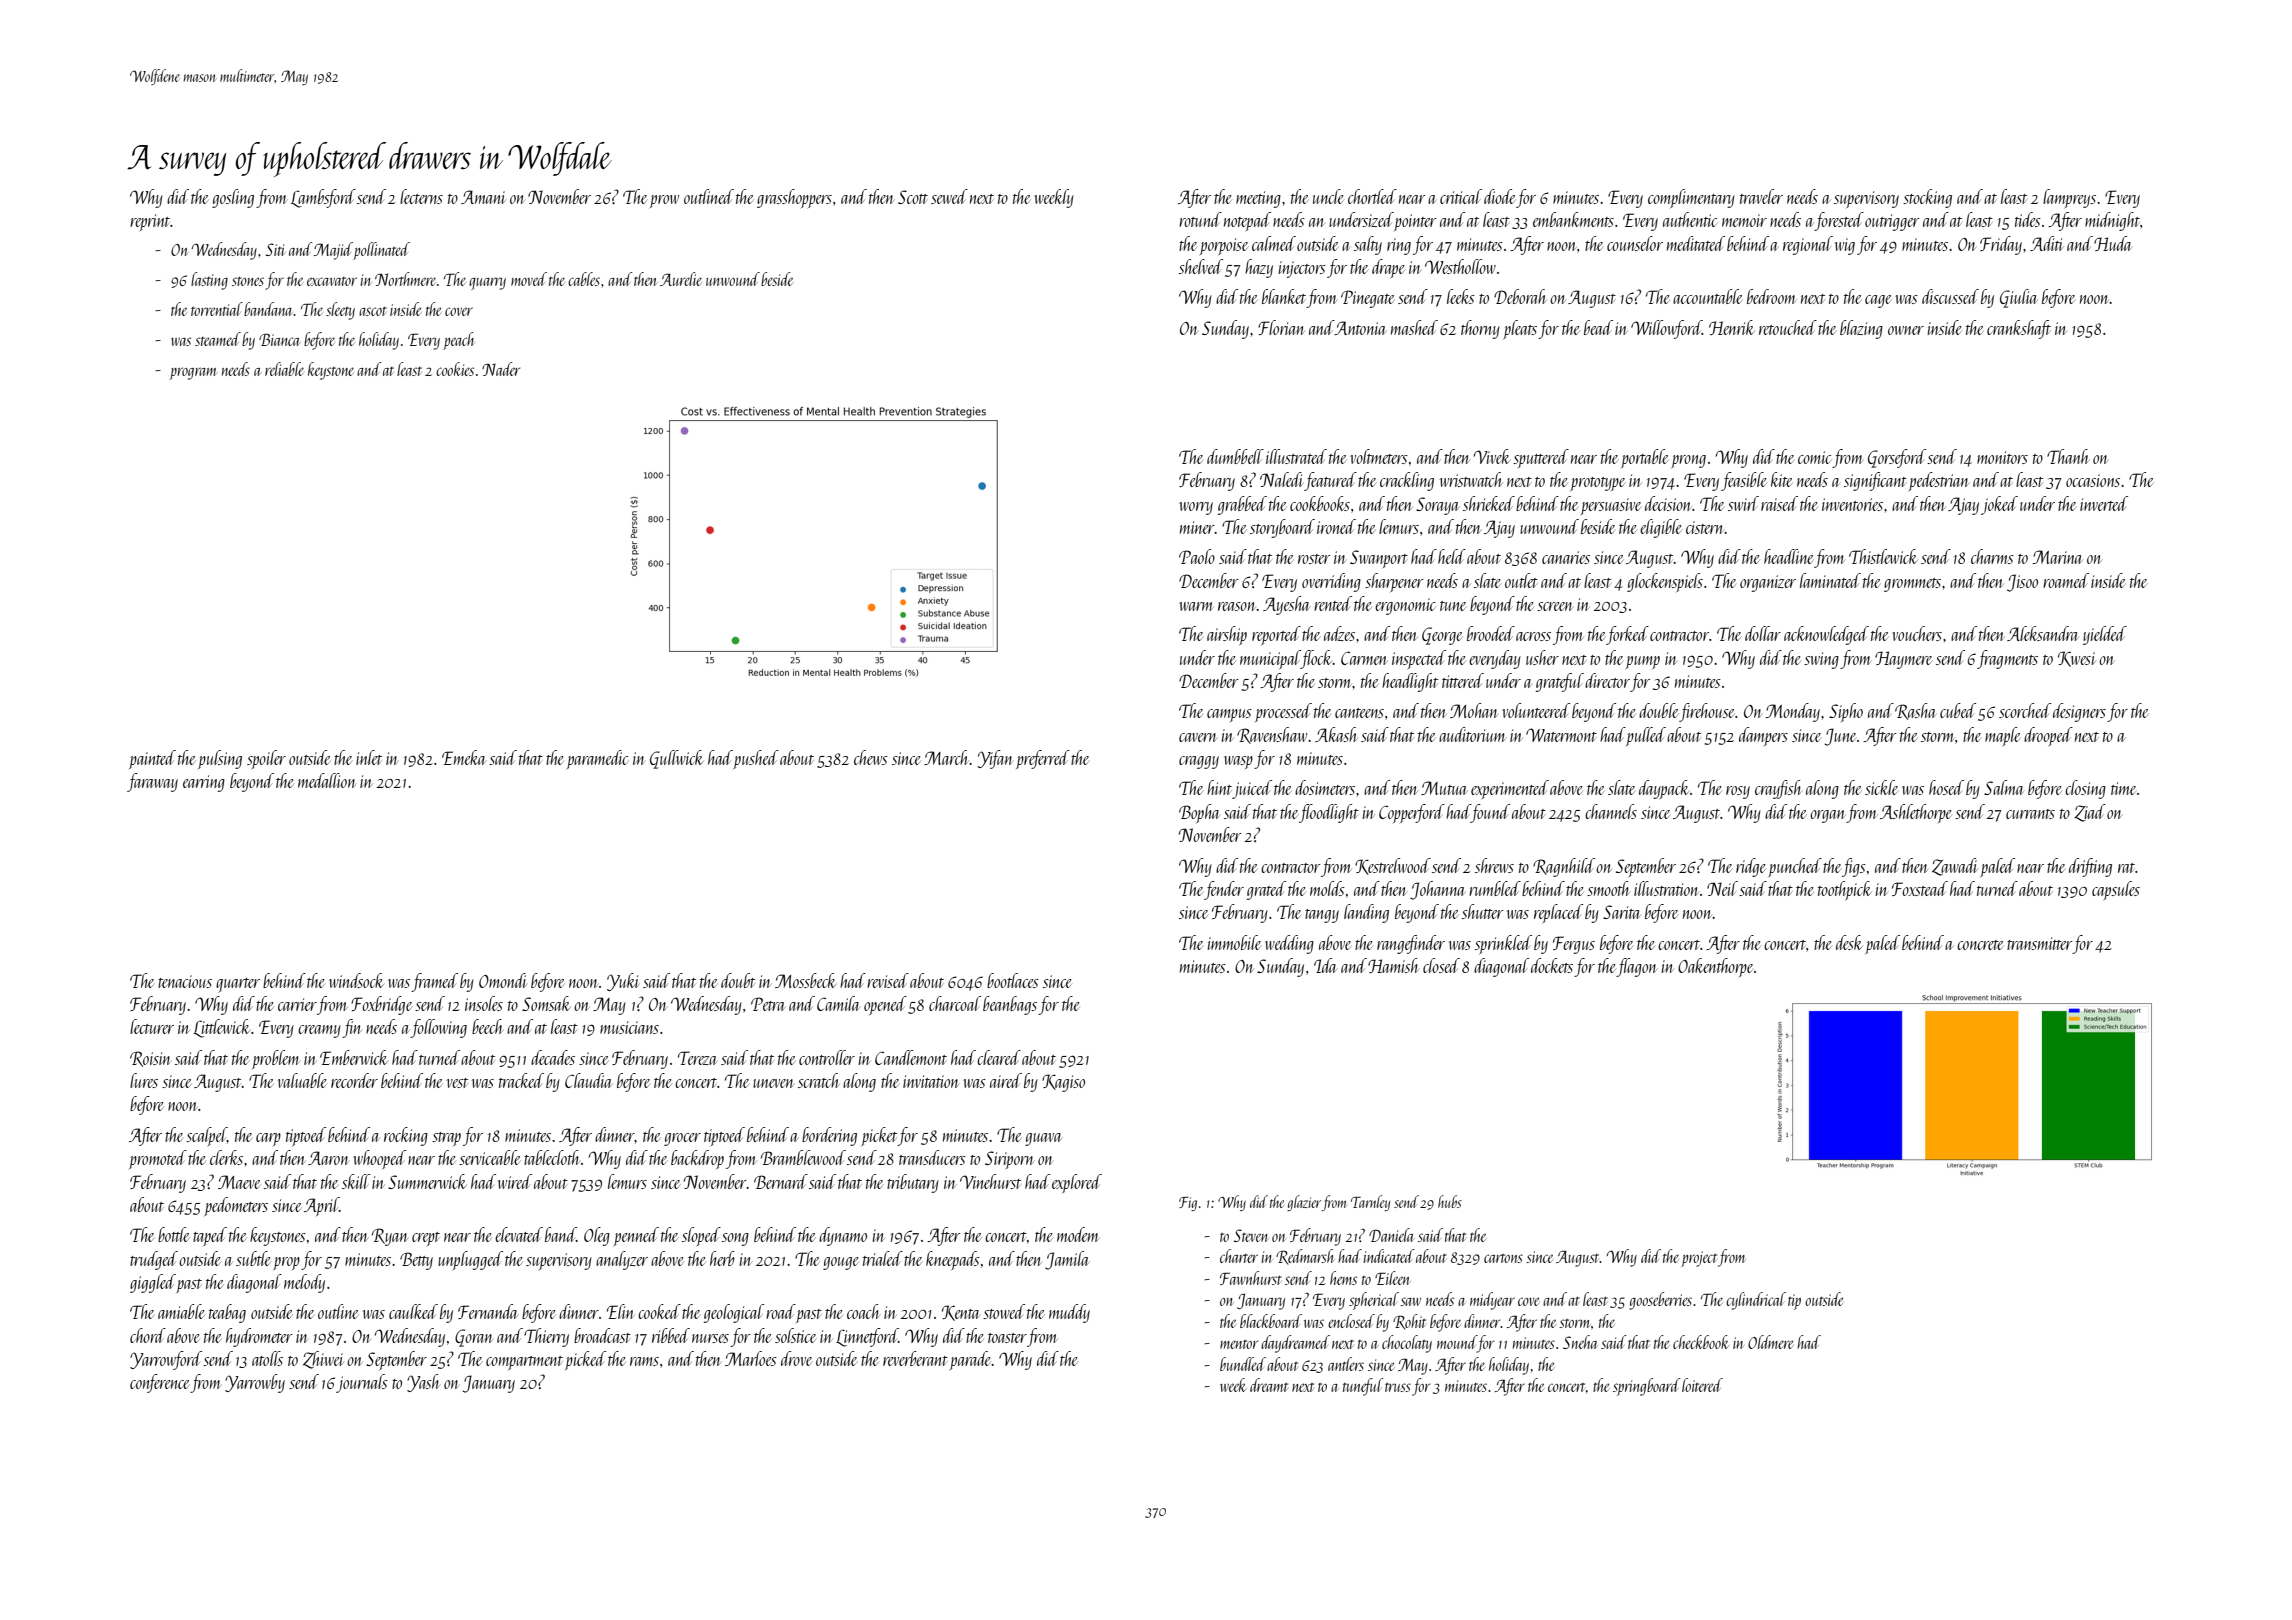 The height and width of the document is (1620, 2292). I want to click on pedometers, so click(236, 1206).
